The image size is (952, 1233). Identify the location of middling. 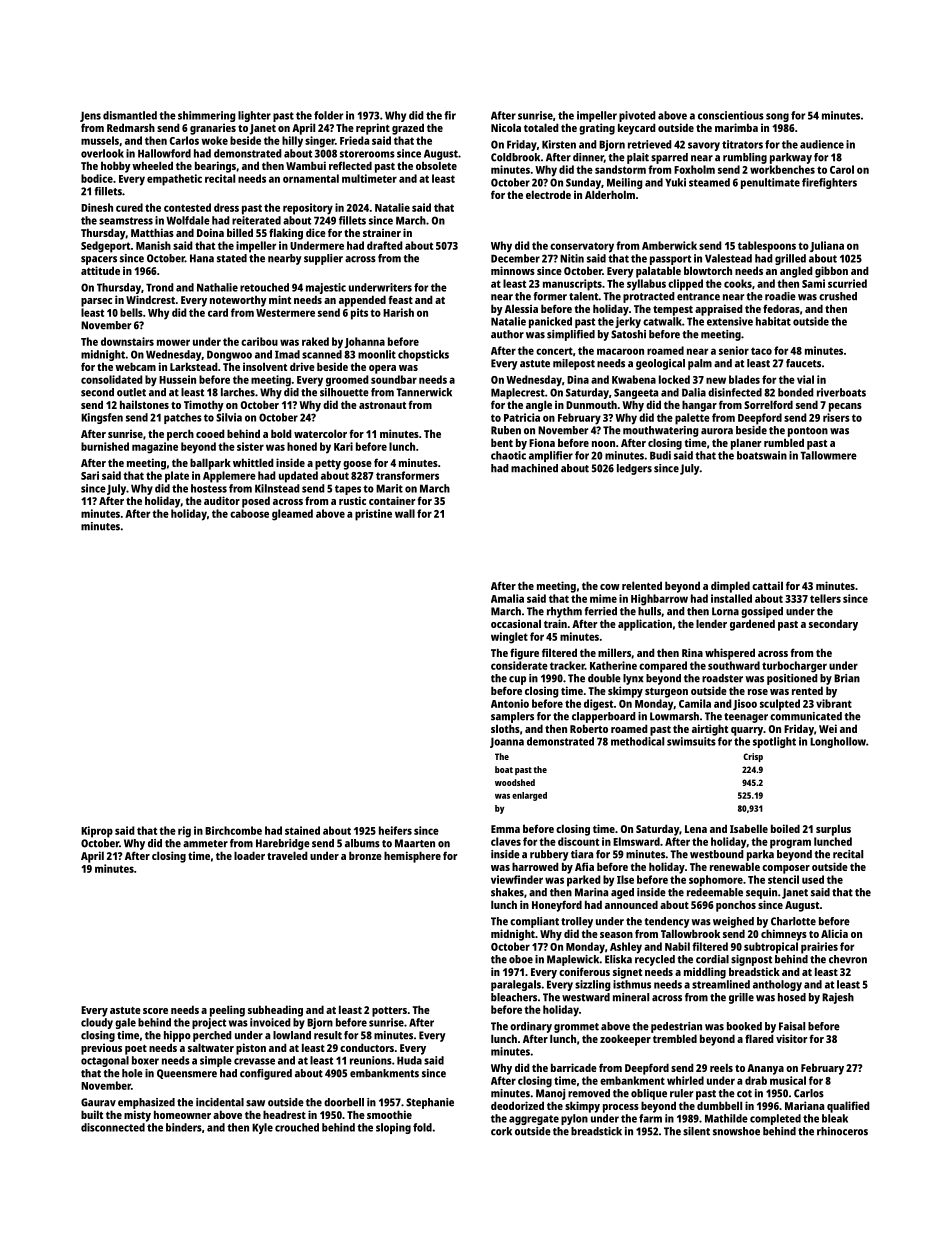
(705, 973).
